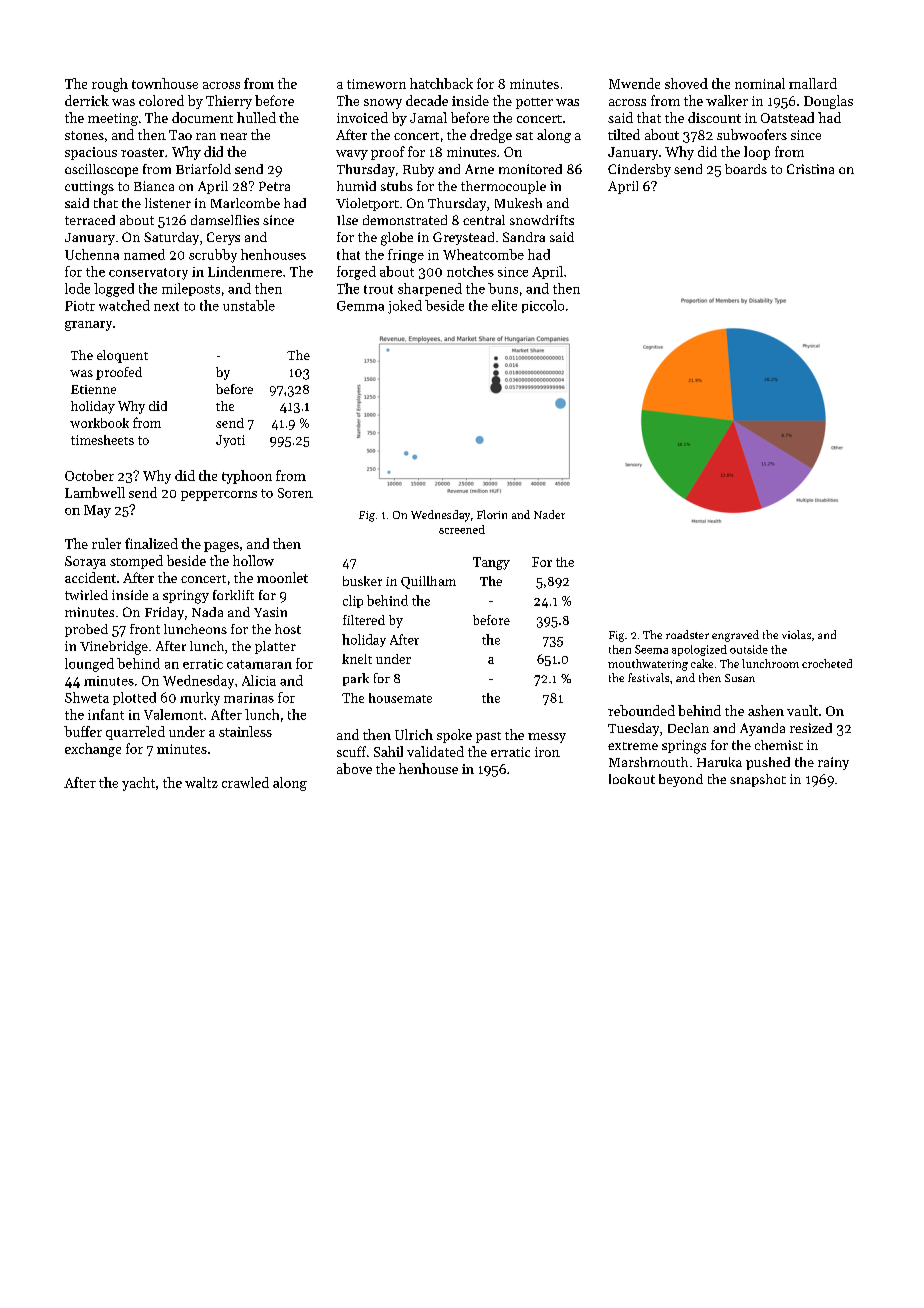 The width and height of the page is (924, 1308). Describe the element at coordinates (681, 780) in the page. I see `beyond` at that location.
